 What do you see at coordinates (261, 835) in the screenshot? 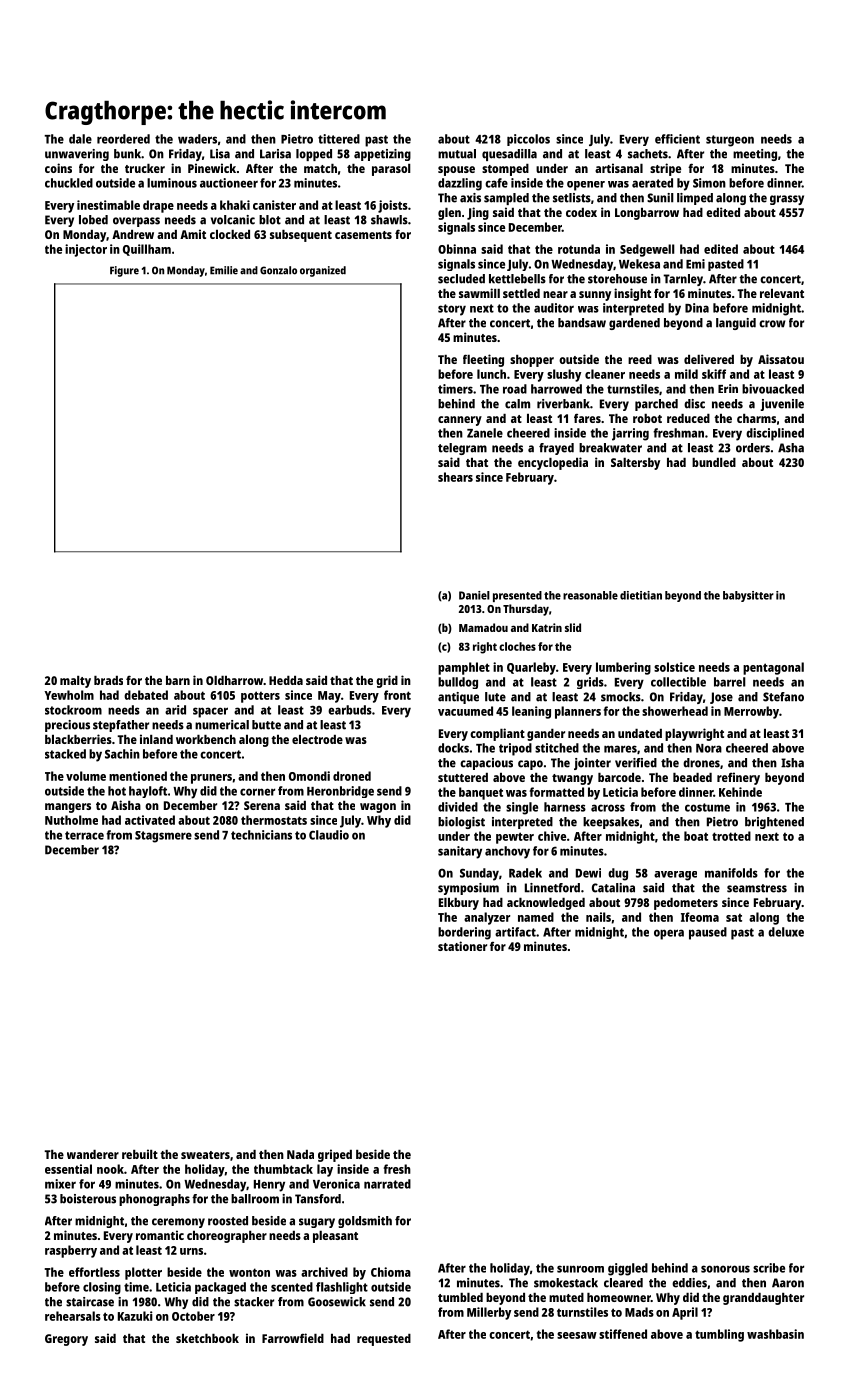
I see `technicians` at bounding box center [261, 835].
